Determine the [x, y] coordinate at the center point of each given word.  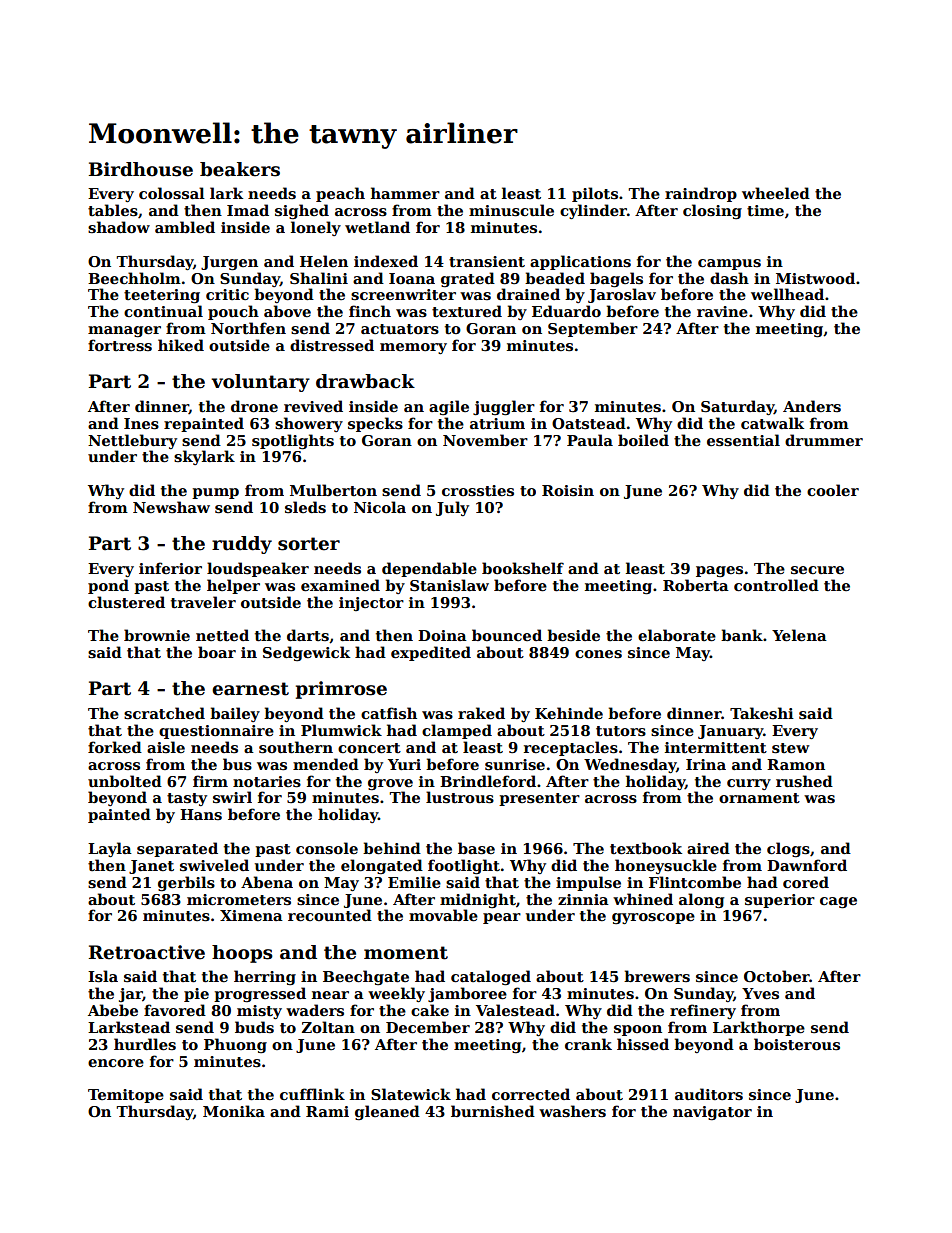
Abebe [113, 1010]
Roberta [696, 585]
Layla [110, 849]
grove [390, 784]
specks [375, 424]
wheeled [776, 193]
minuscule [511, 210]
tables [113, 210]
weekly [396, 994]
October [777, 976]
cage [838, 902]
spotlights [293, 441]
